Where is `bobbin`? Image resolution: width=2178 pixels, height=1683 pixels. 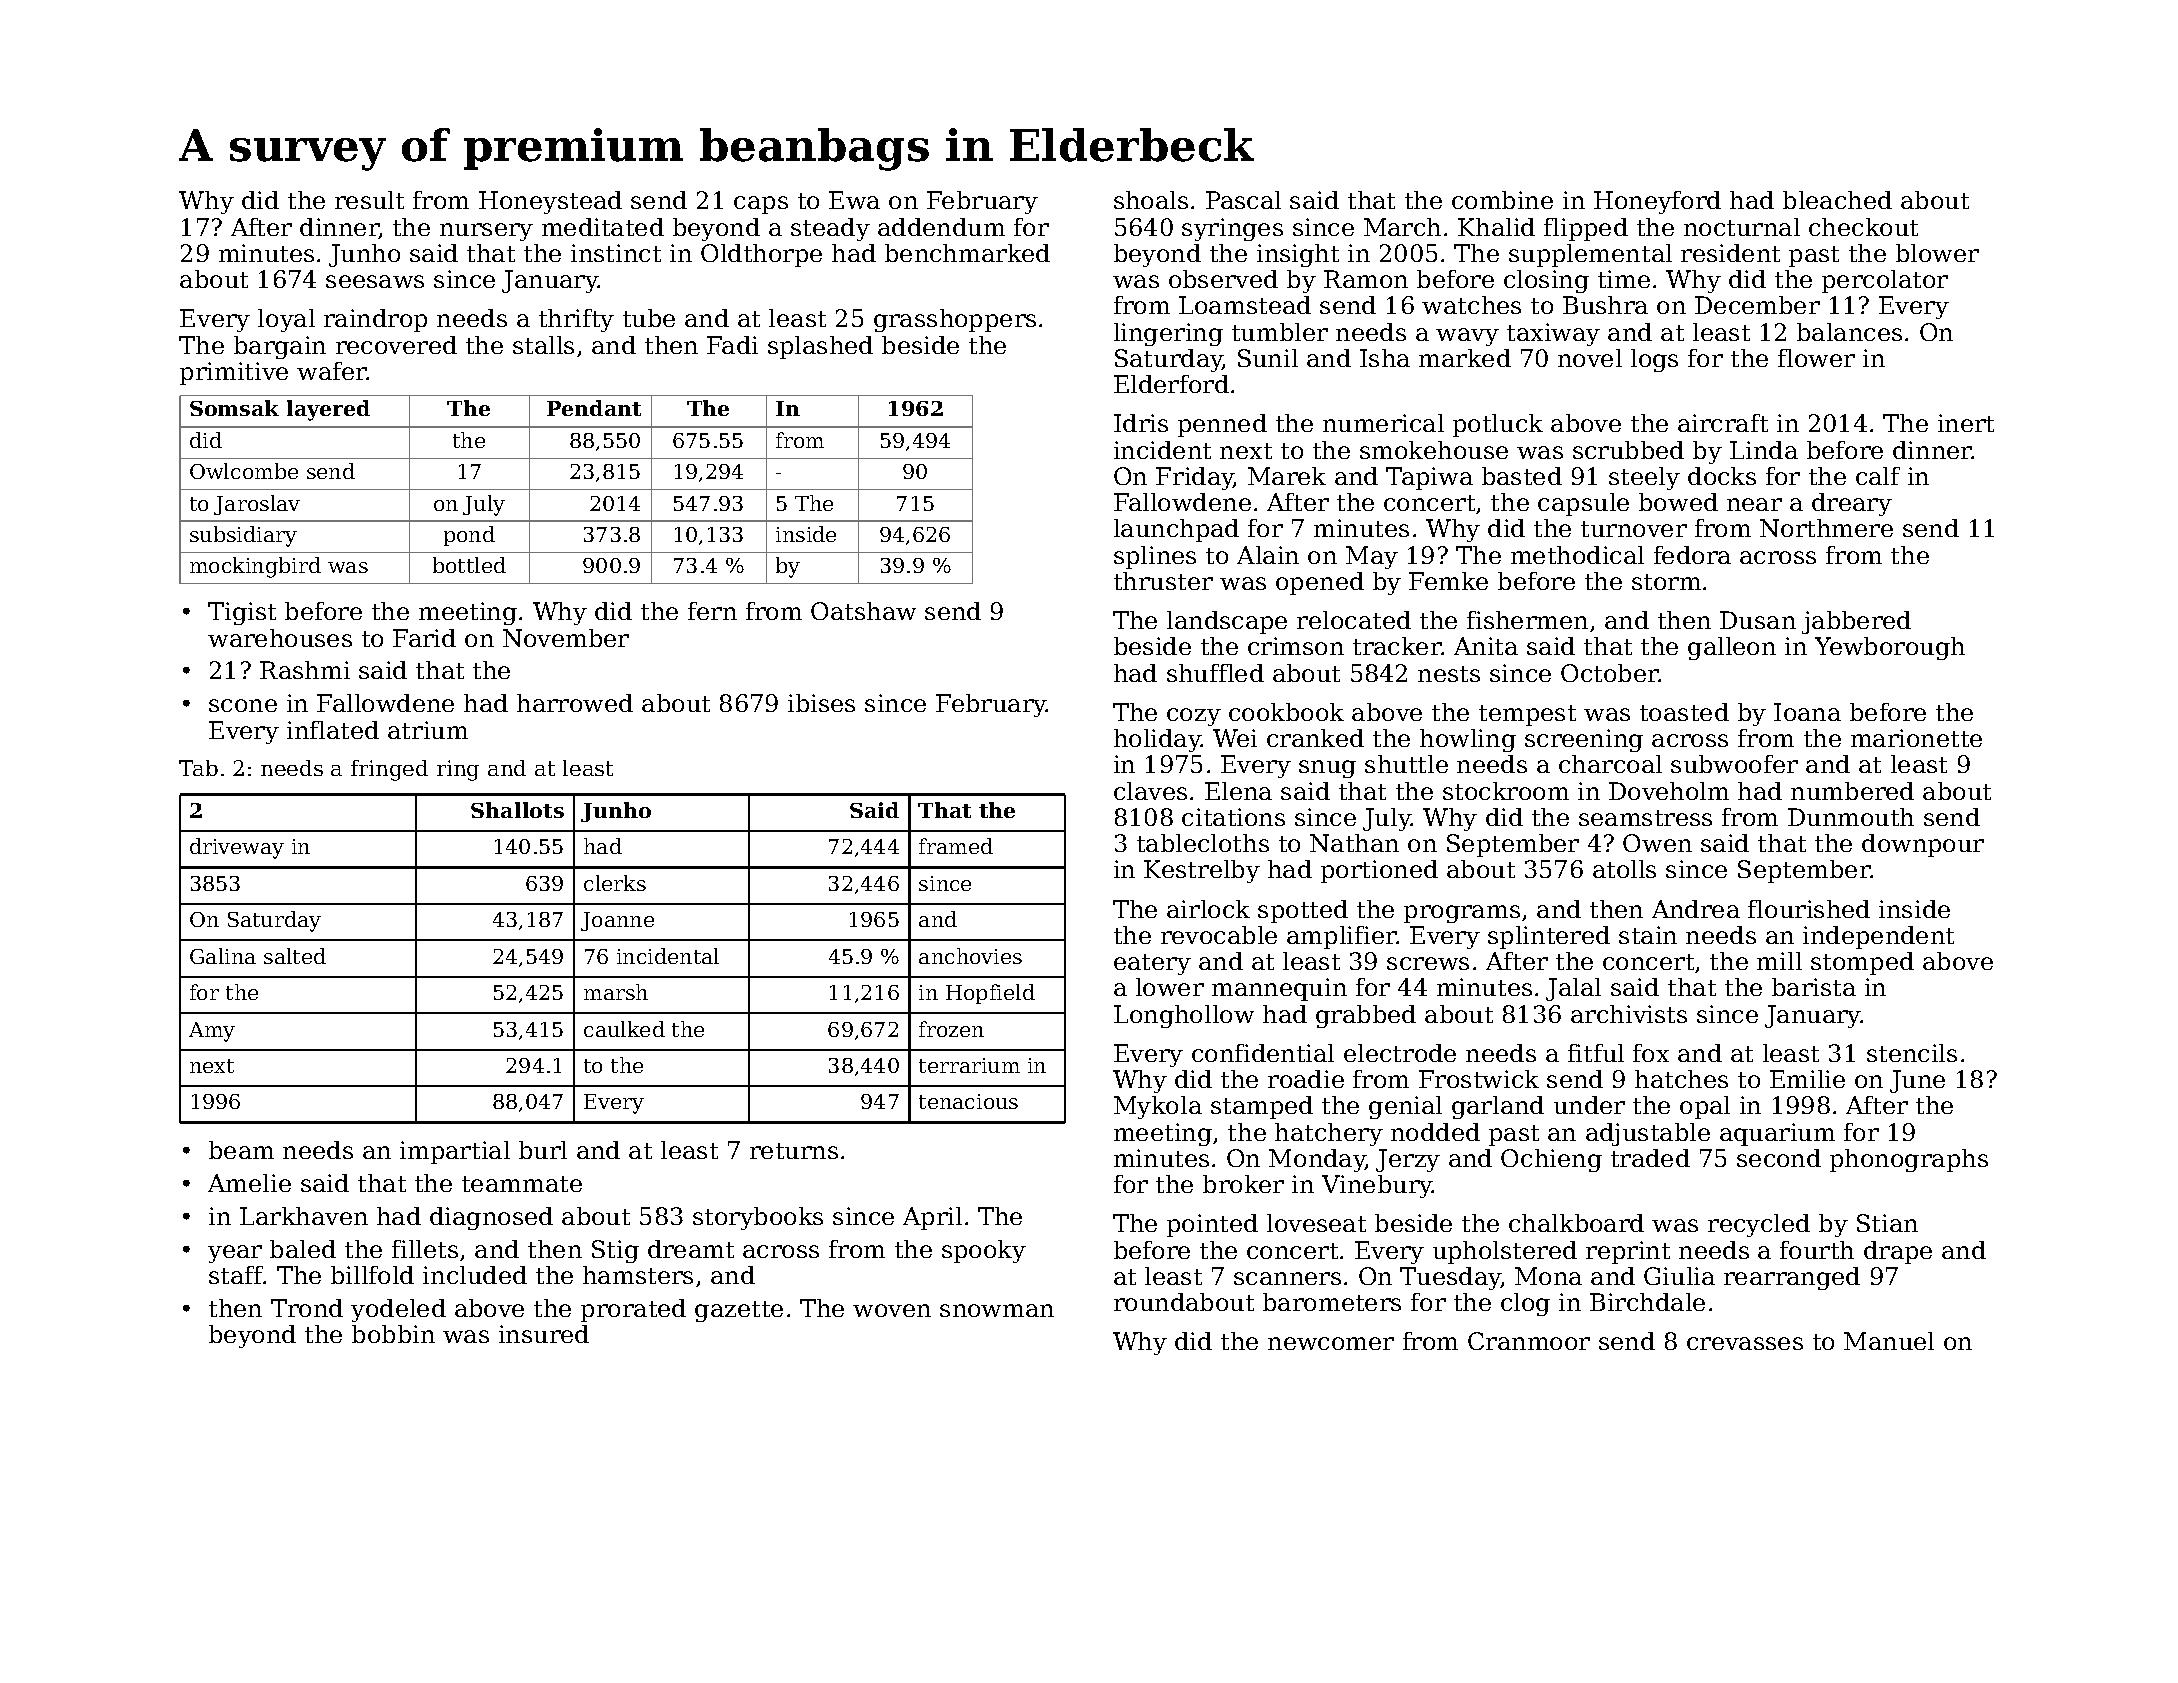
bobbin is located at coordinates (393, 1334).
